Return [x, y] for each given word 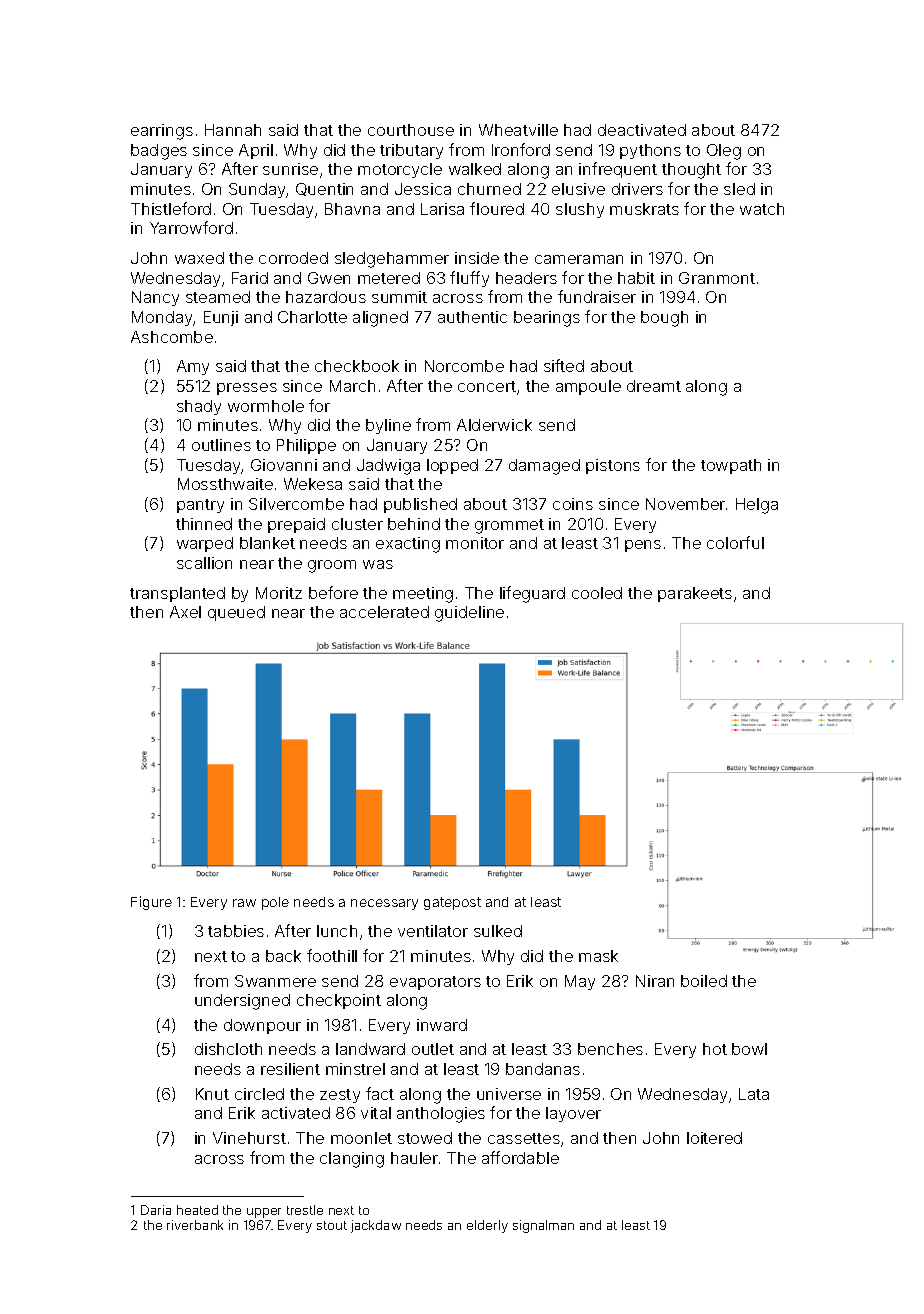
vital [376, 1113]
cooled [597, 593]
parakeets [695, 594]
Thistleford [171, 208]
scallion [204, 563]
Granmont [717, 278]
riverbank [195, 1225]
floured [497, 208]
